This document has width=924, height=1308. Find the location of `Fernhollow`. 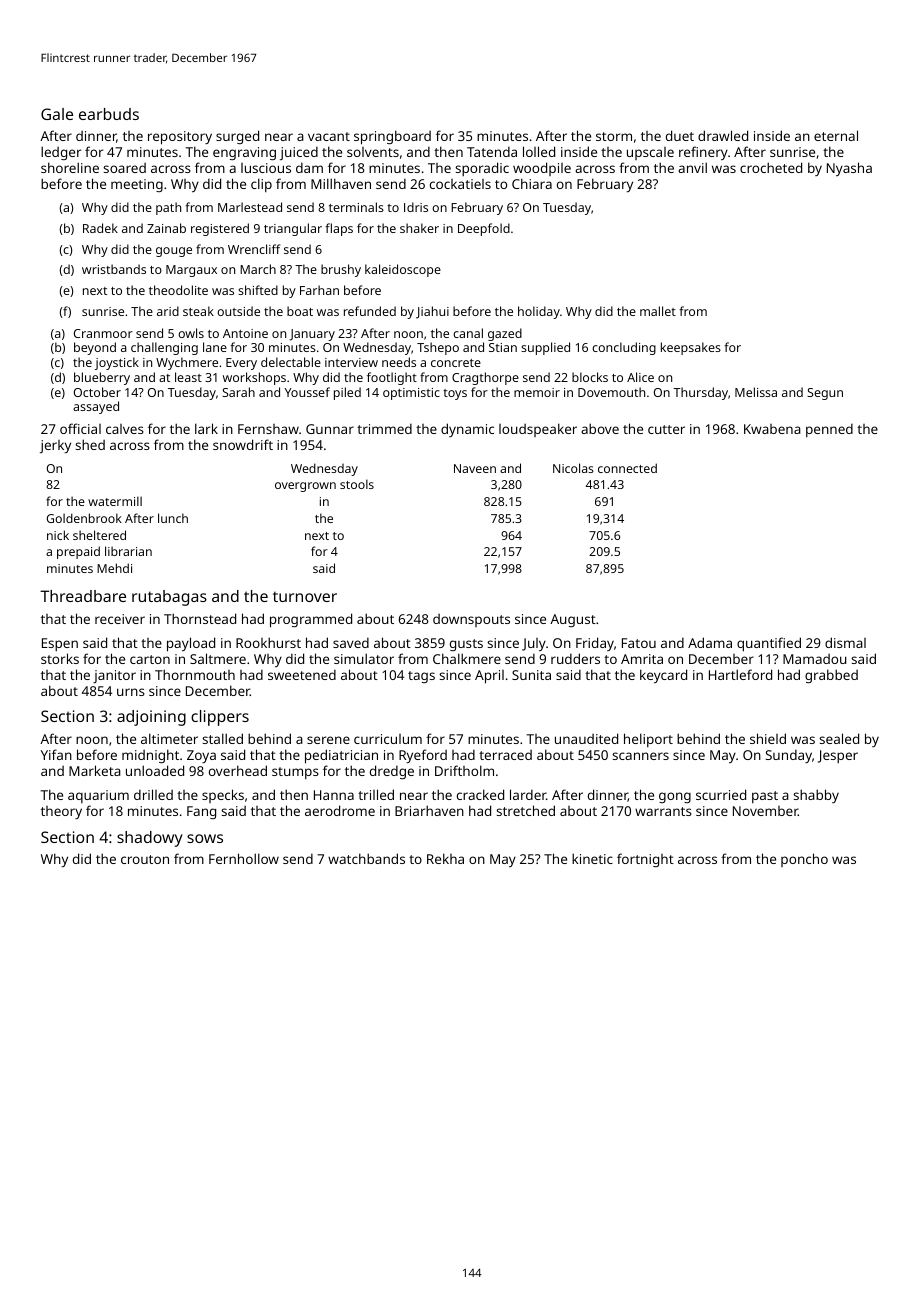

Fernhollow is located at coordinates (244, 858).
